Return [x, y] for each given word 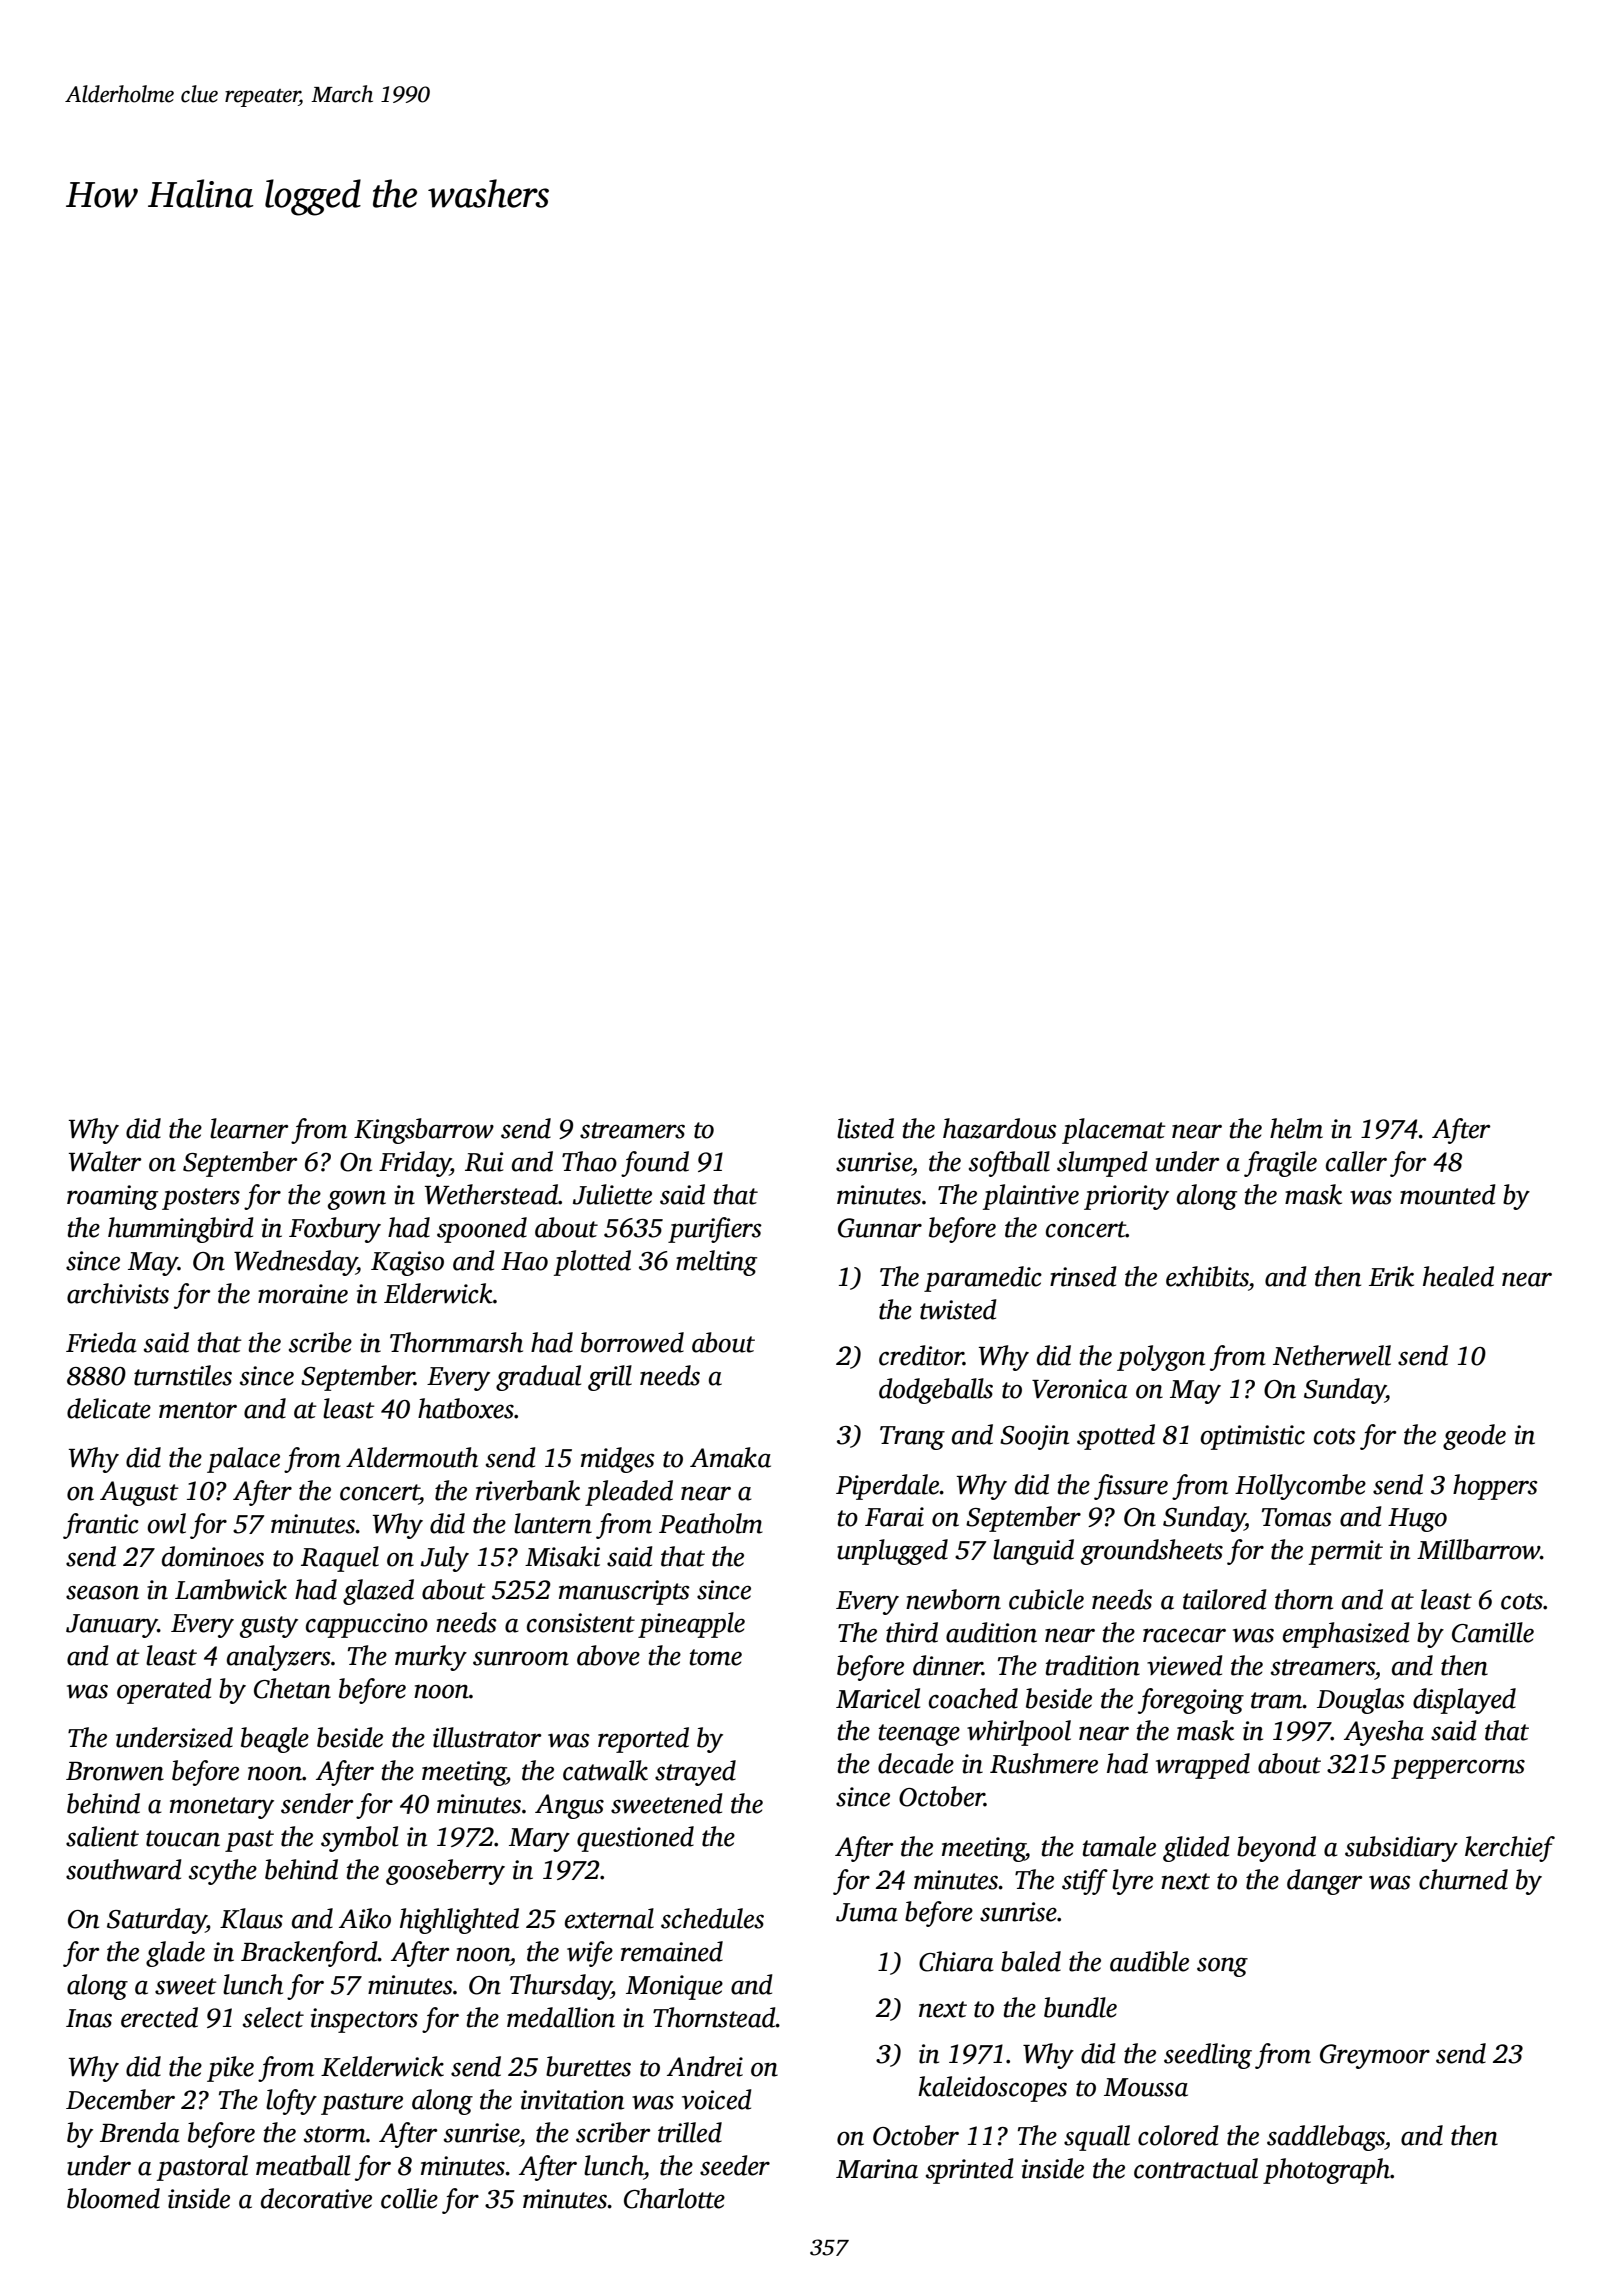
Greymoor [1375, 2056]
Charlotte [674, 2198]
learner [249, 1128]
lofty [291, 2102]
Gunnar [880, 1228]
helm [1296, 1128]
